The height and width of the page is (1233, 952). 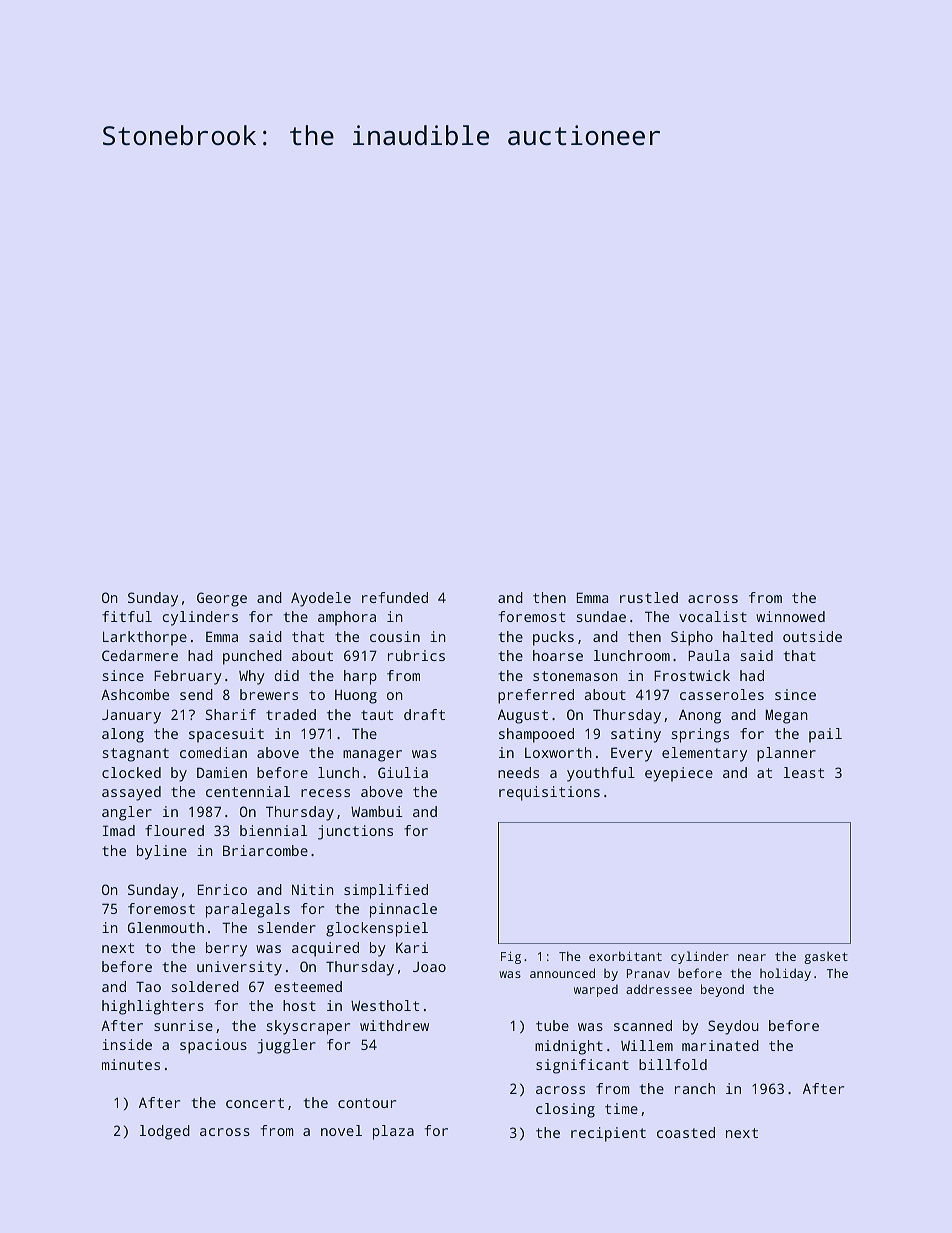 What do you see at coordinates (403, 910) in the page?
I see `pinnacle` at bounding box center [403, 910].
